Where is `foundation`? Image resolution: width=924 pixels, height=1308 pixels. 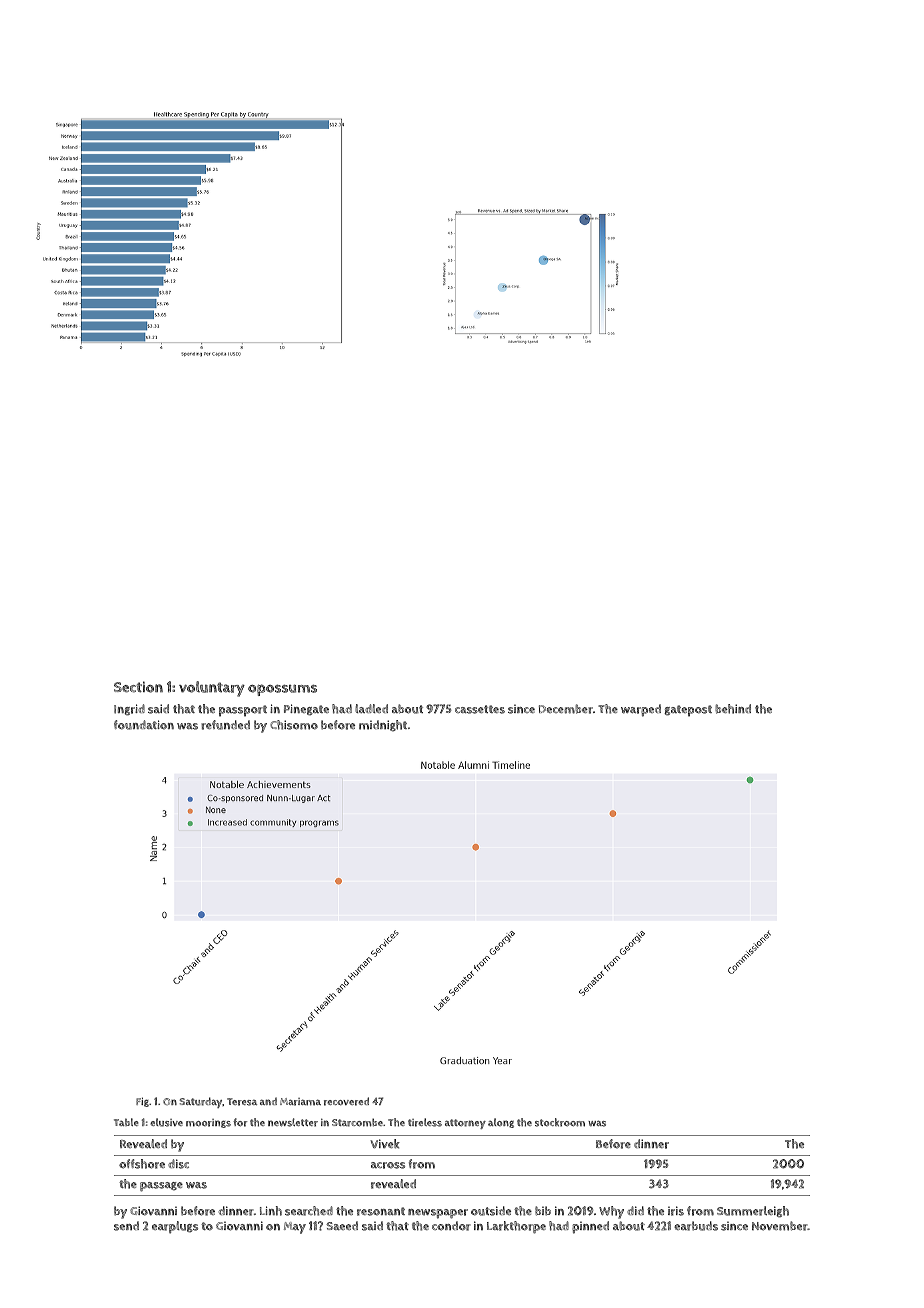
foundation is located at coordinates (144, 725).
